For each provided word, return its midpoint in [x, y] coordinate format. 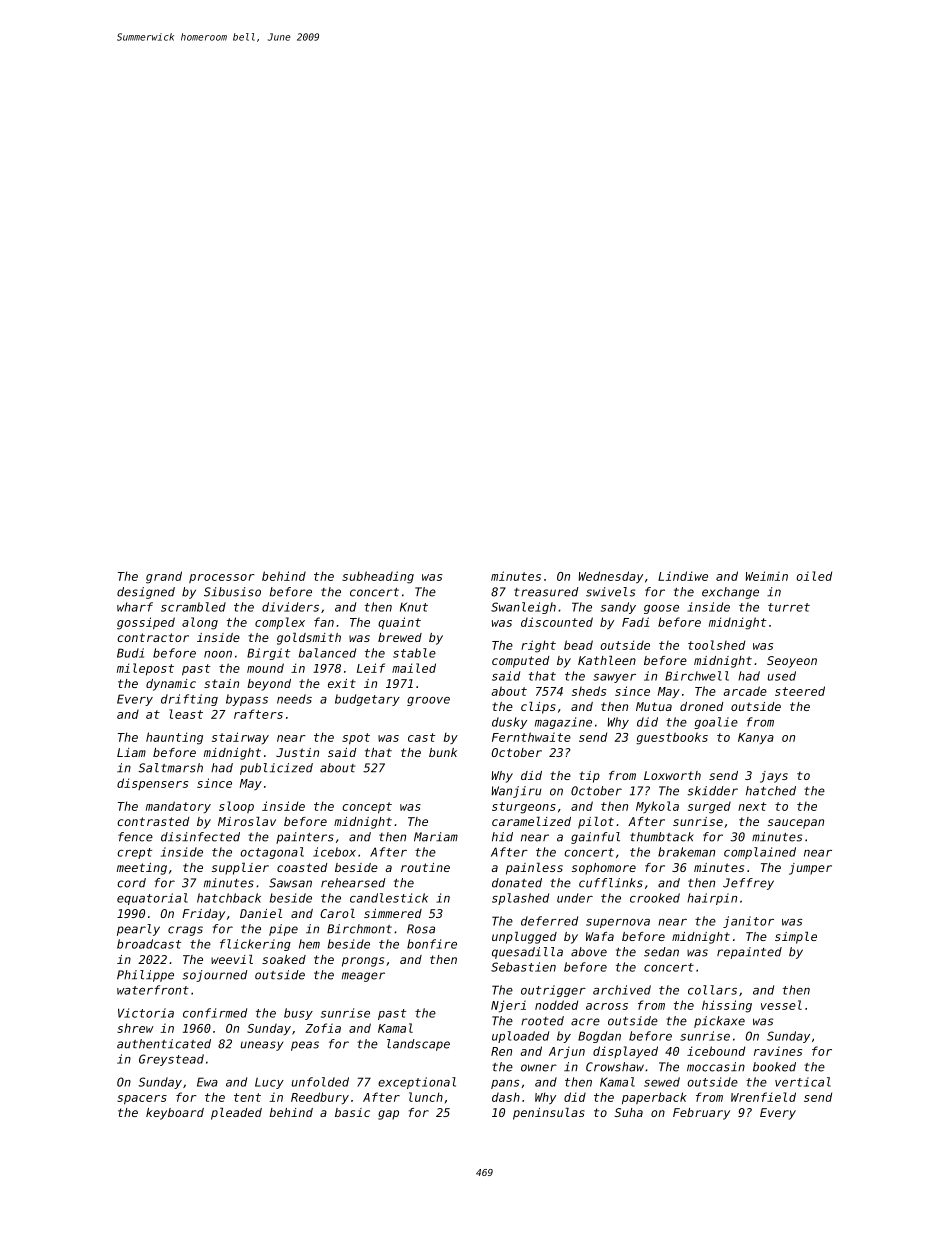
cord [131, 883]
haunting [174, 738]
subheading [378, 577]
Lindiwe [683, 576]
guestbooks [672, 738]
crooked [655, 898]
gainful [595, 838]
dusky [509, 723]
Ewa [207, 1082]
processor [222, 578]
